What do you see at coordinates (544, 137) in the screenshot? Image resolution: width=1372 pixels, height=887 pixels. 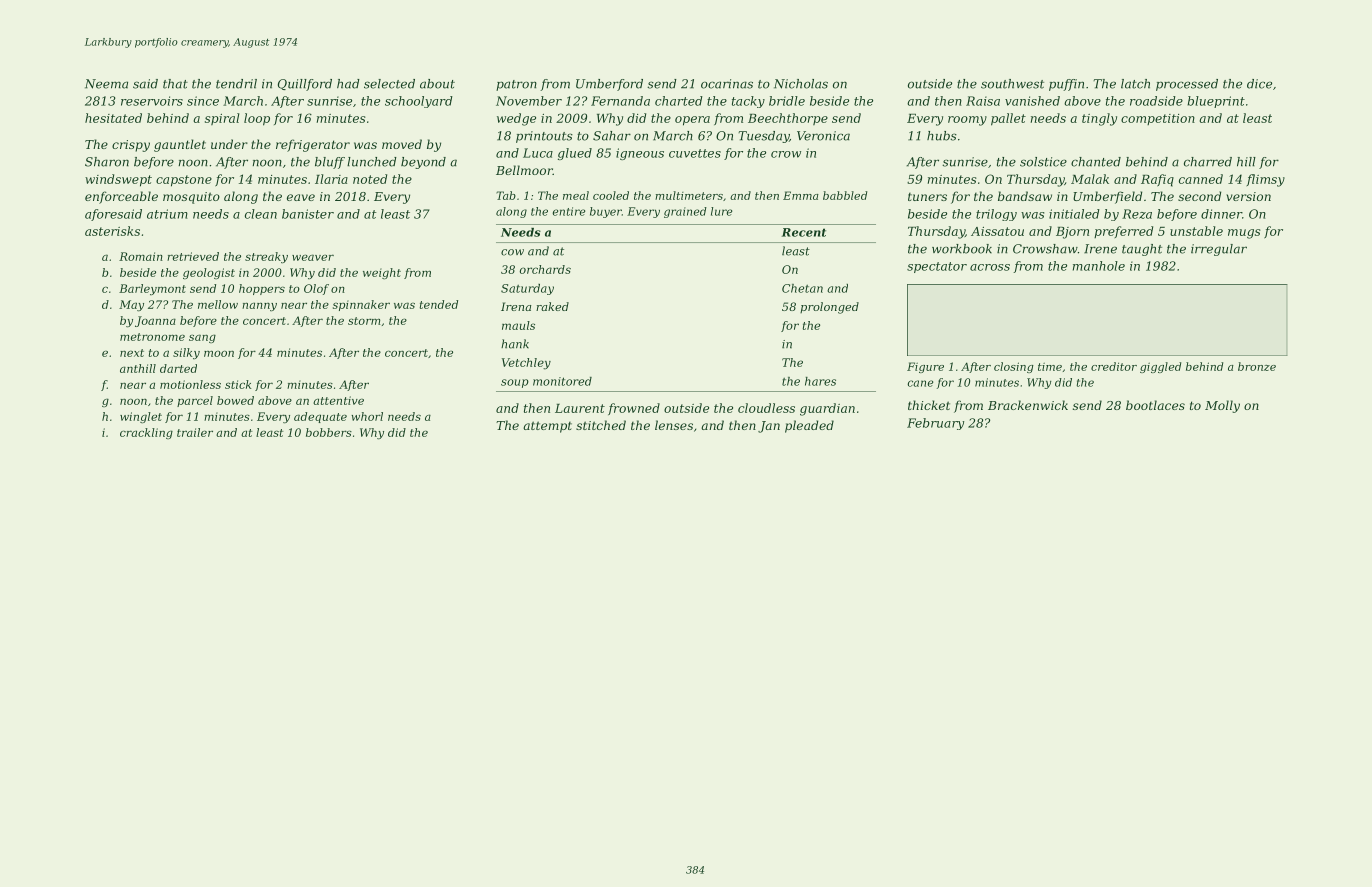 I see `printouts` at bounding box center [544, 137].
